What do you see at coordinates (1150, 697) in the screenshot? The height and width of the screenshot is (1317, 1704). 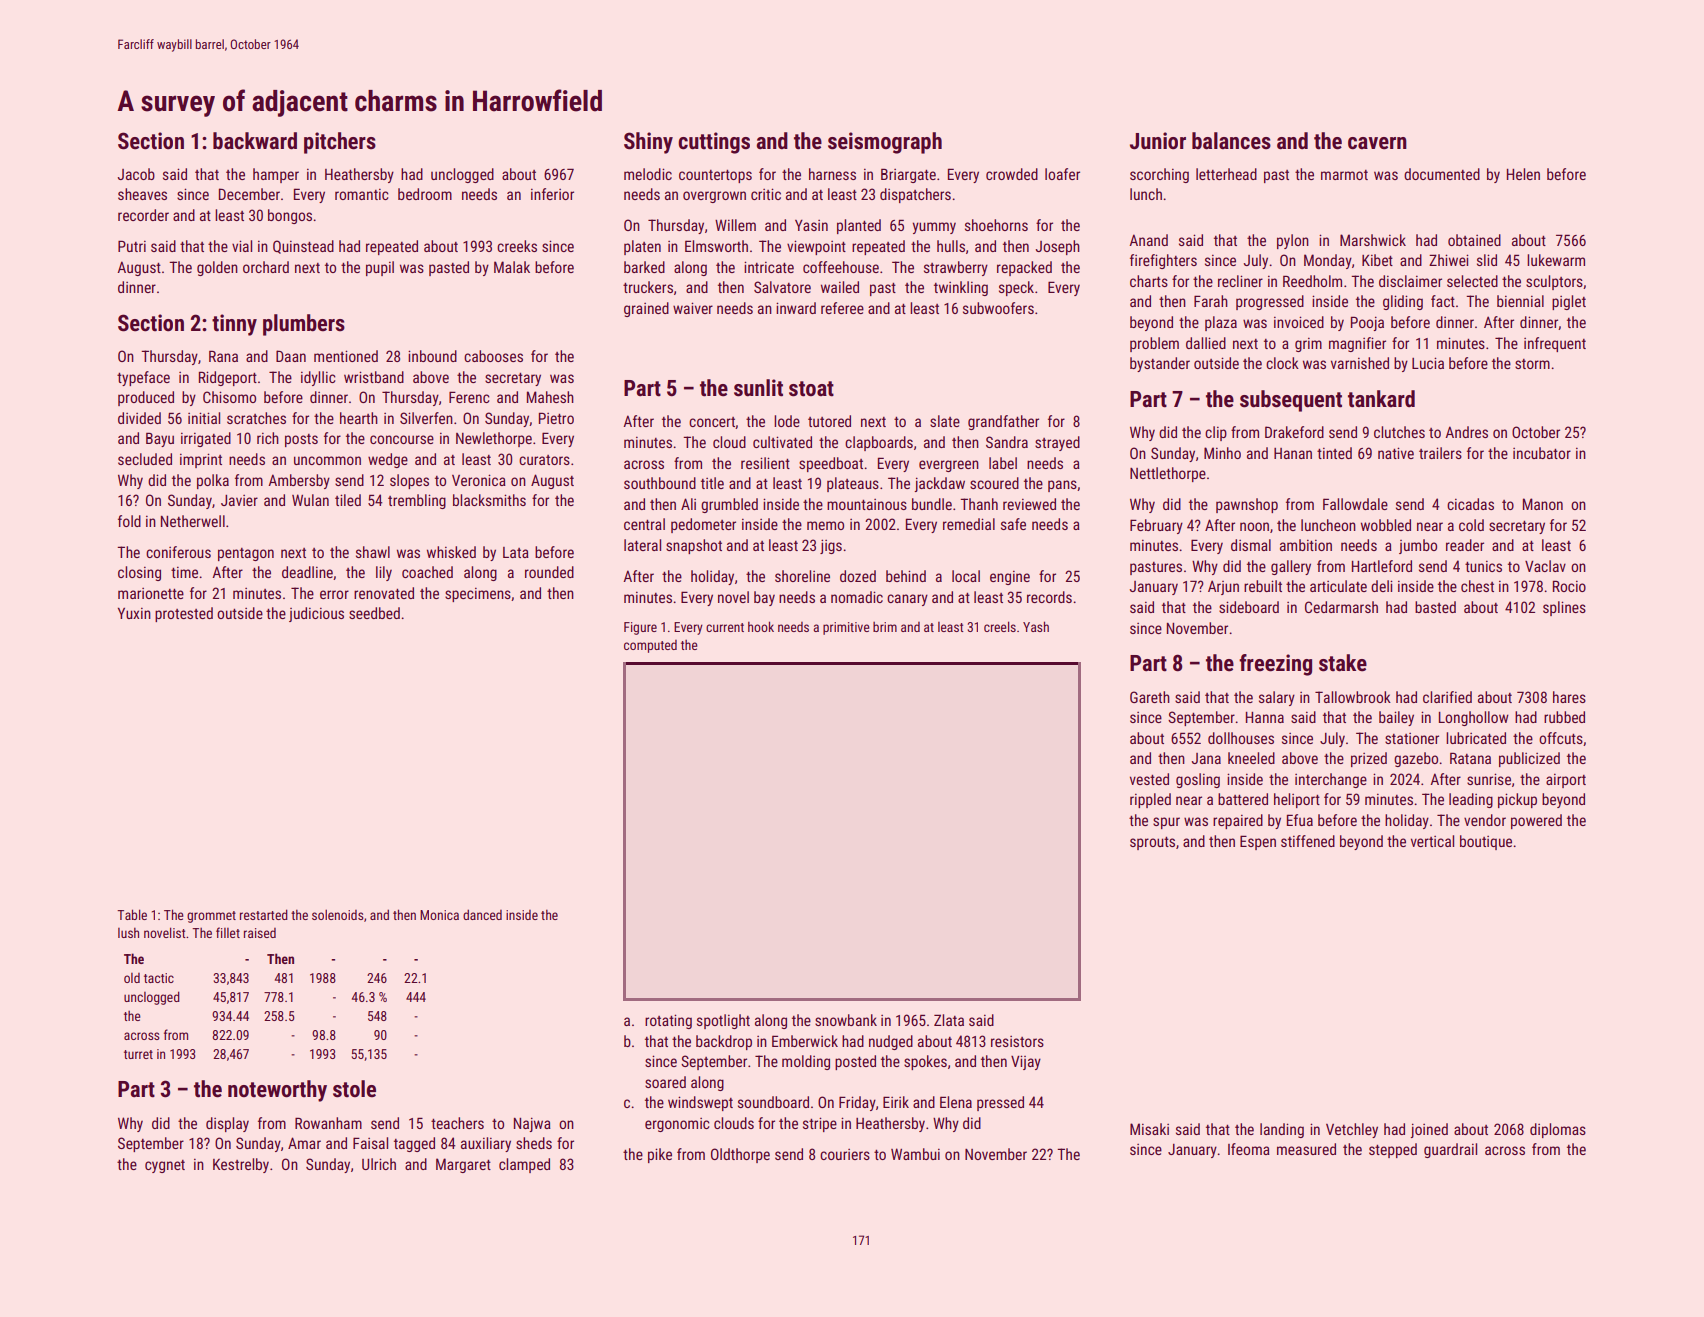 I see `Gareth` at bounding box center [1150, 697].
